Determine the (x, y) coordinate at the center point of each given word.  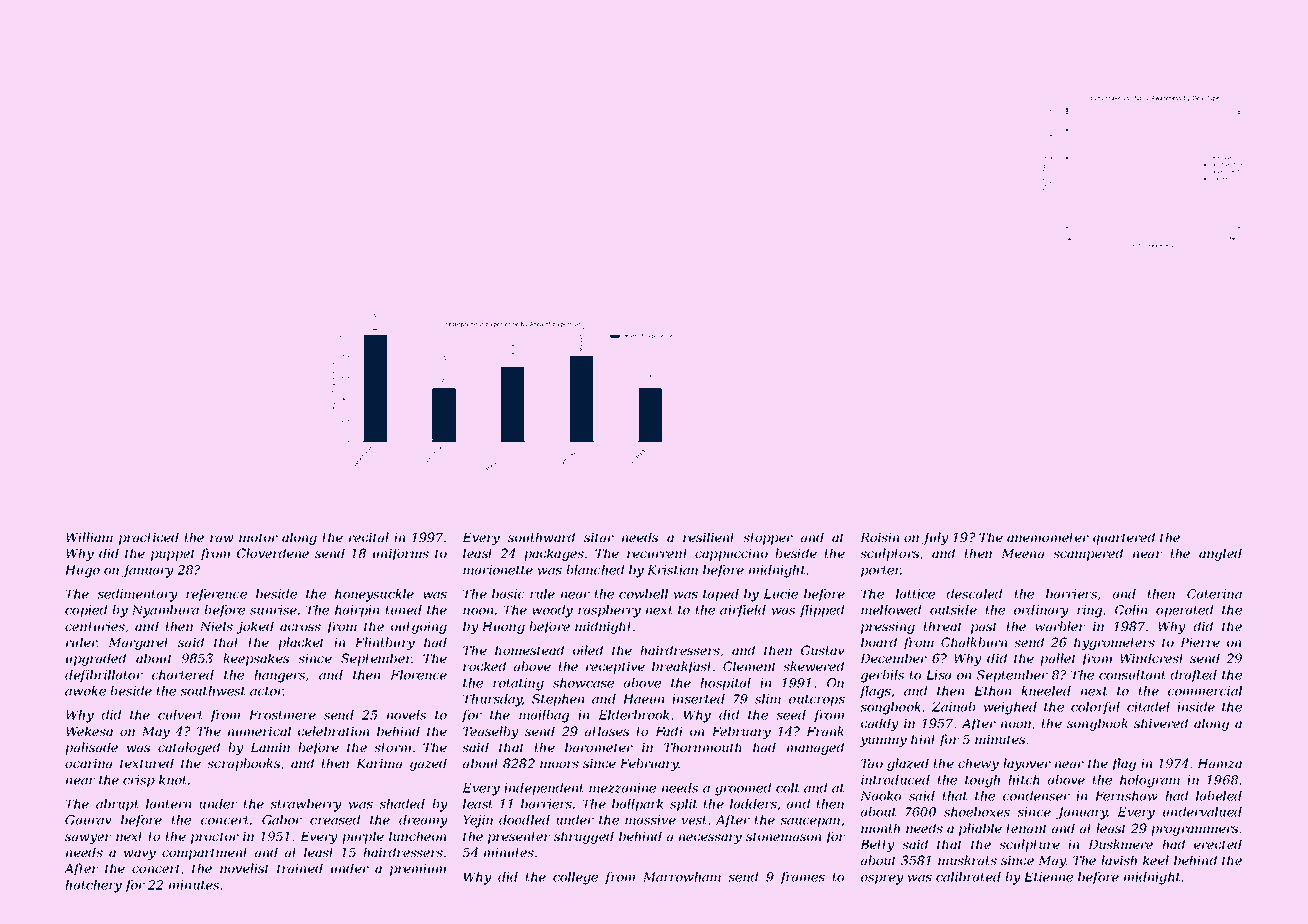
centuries (95, 626)
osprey (882, 880)
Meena (1023, 553)
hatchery (93, 886)
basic (508, 594)
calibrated (968, 877)
